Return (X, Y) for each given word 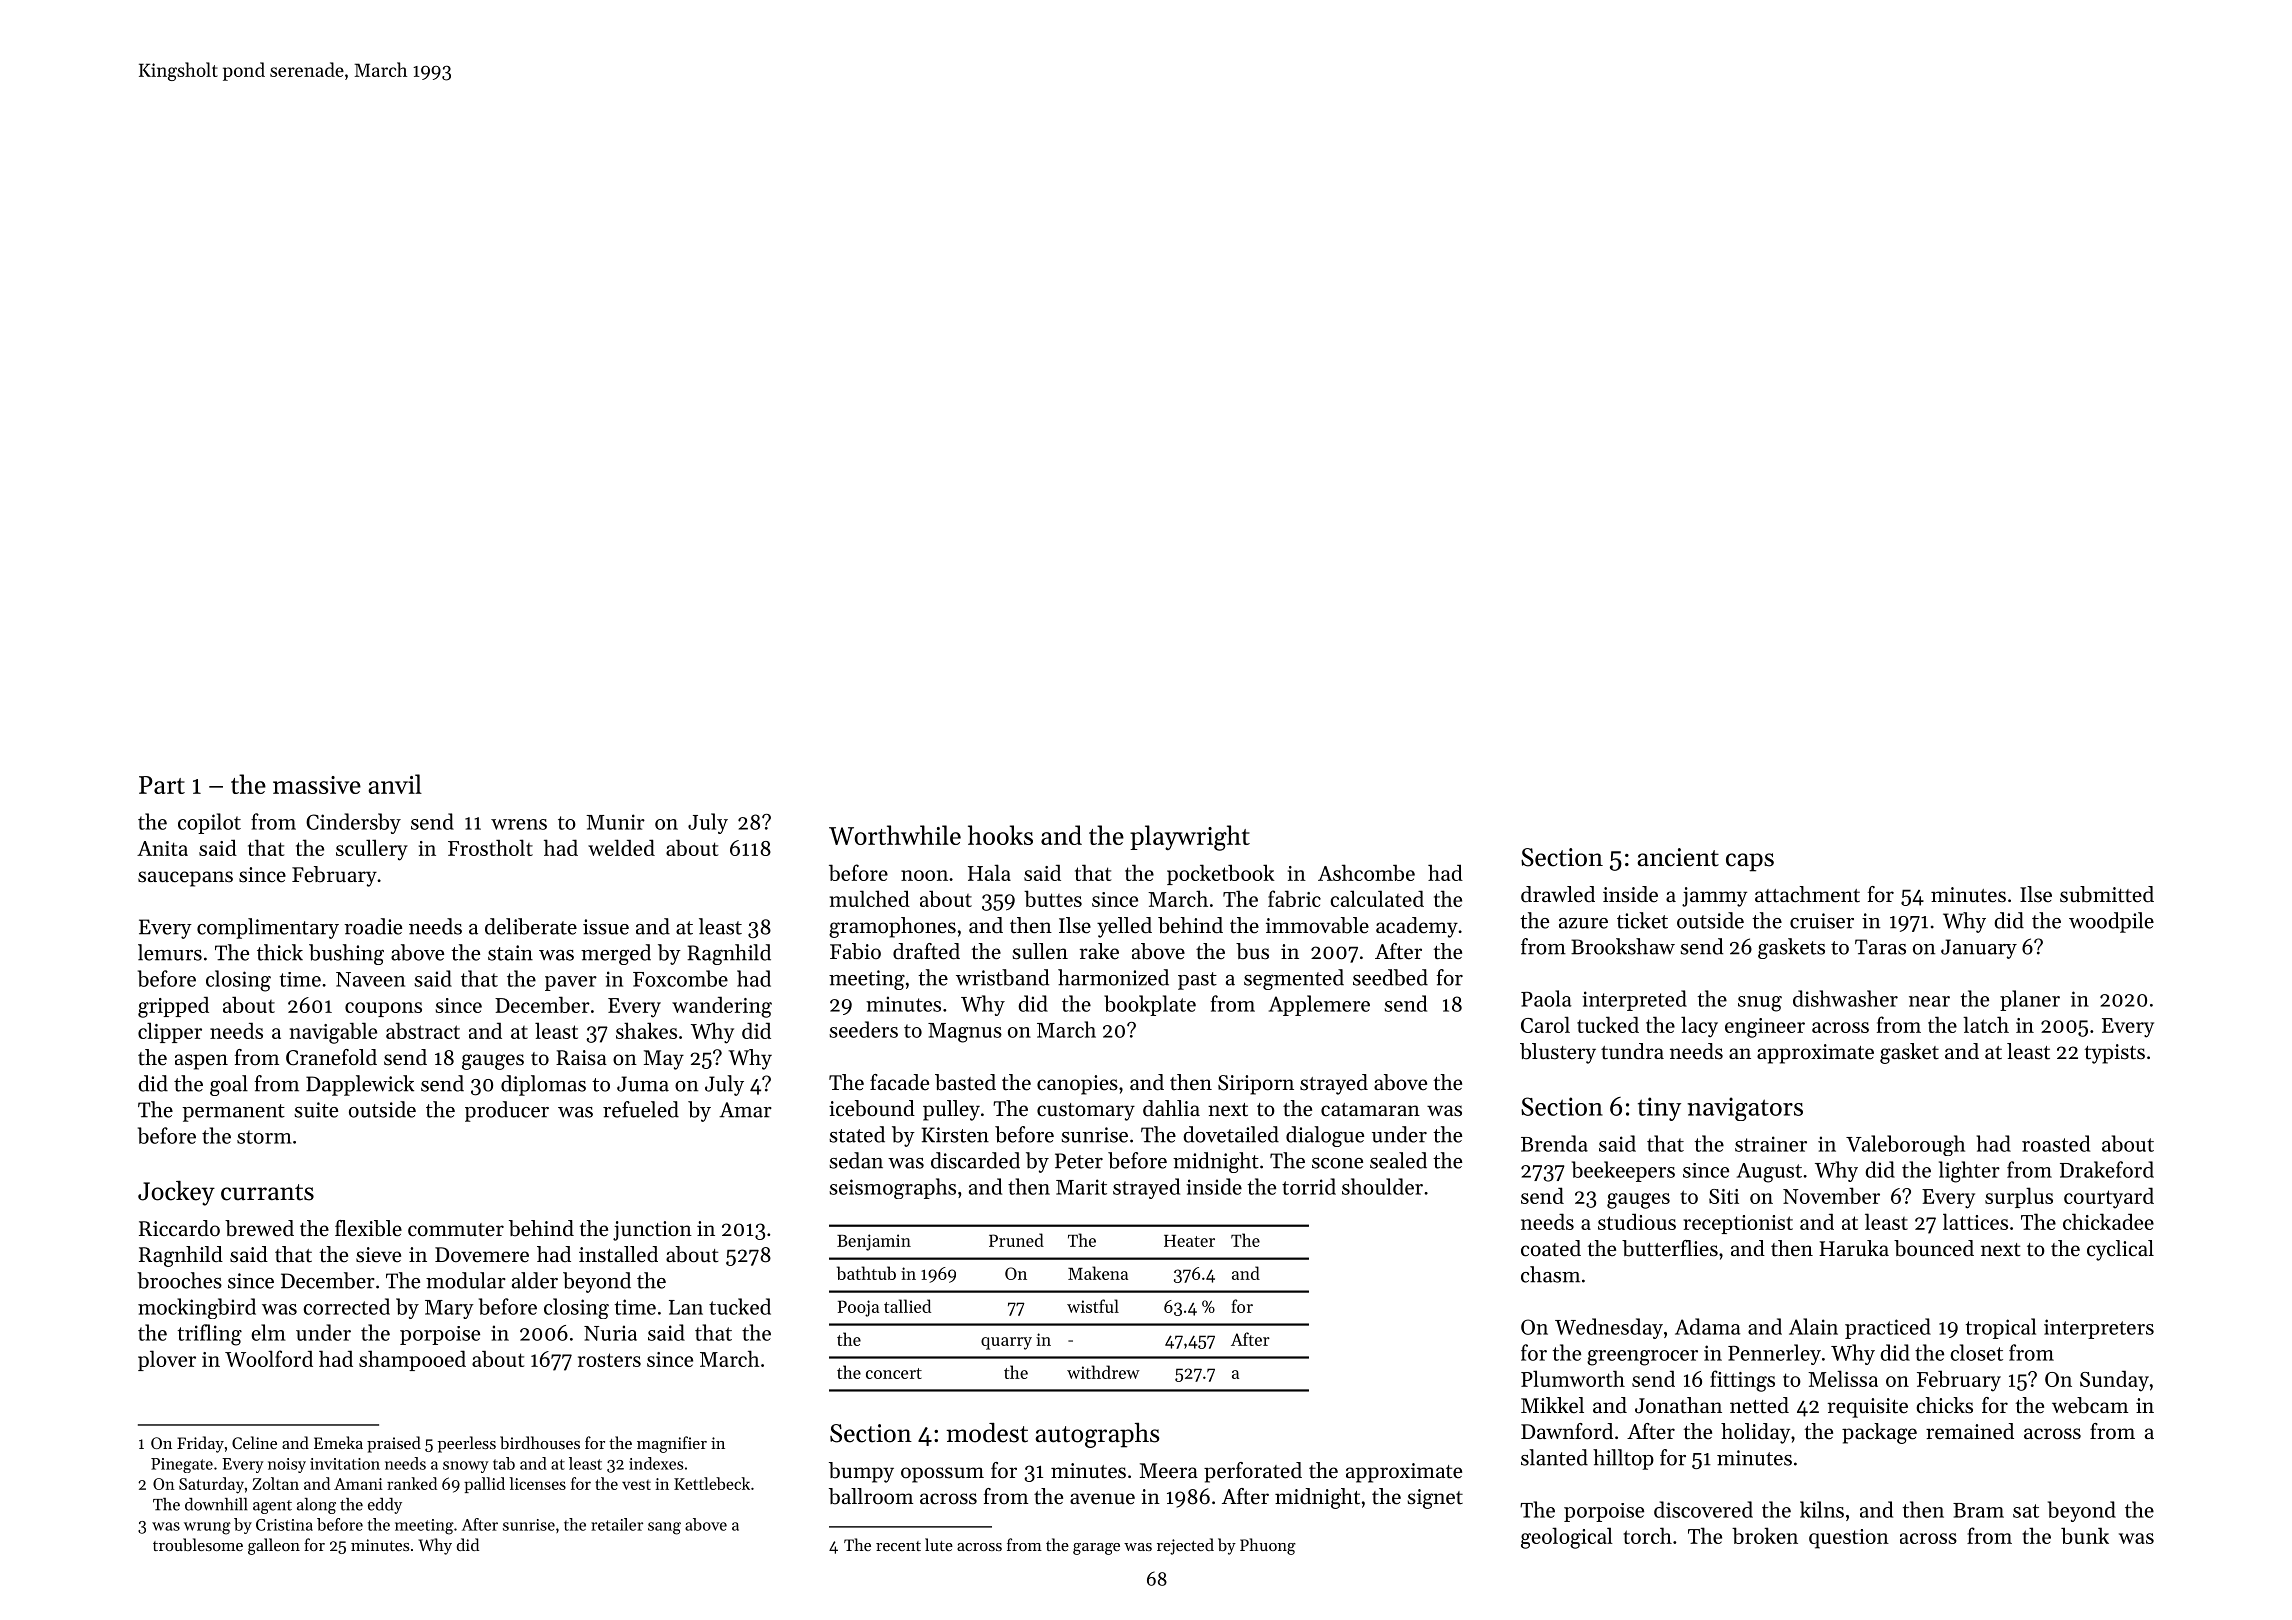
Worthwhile (895, 835)
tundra (1632, 1051)
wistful (1093, 1306)
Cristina (284, 1525)
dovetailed (1231, 1134)
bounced (1934, 1248)
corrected (346, 1306)
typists (2114, 1054)
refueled (641, 1109)
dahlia (1171, 1108)
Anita (162, 848)
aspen (201, 1062)
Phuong (1268, 1546)
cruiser (1822, 921)
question (1849, 1539)
